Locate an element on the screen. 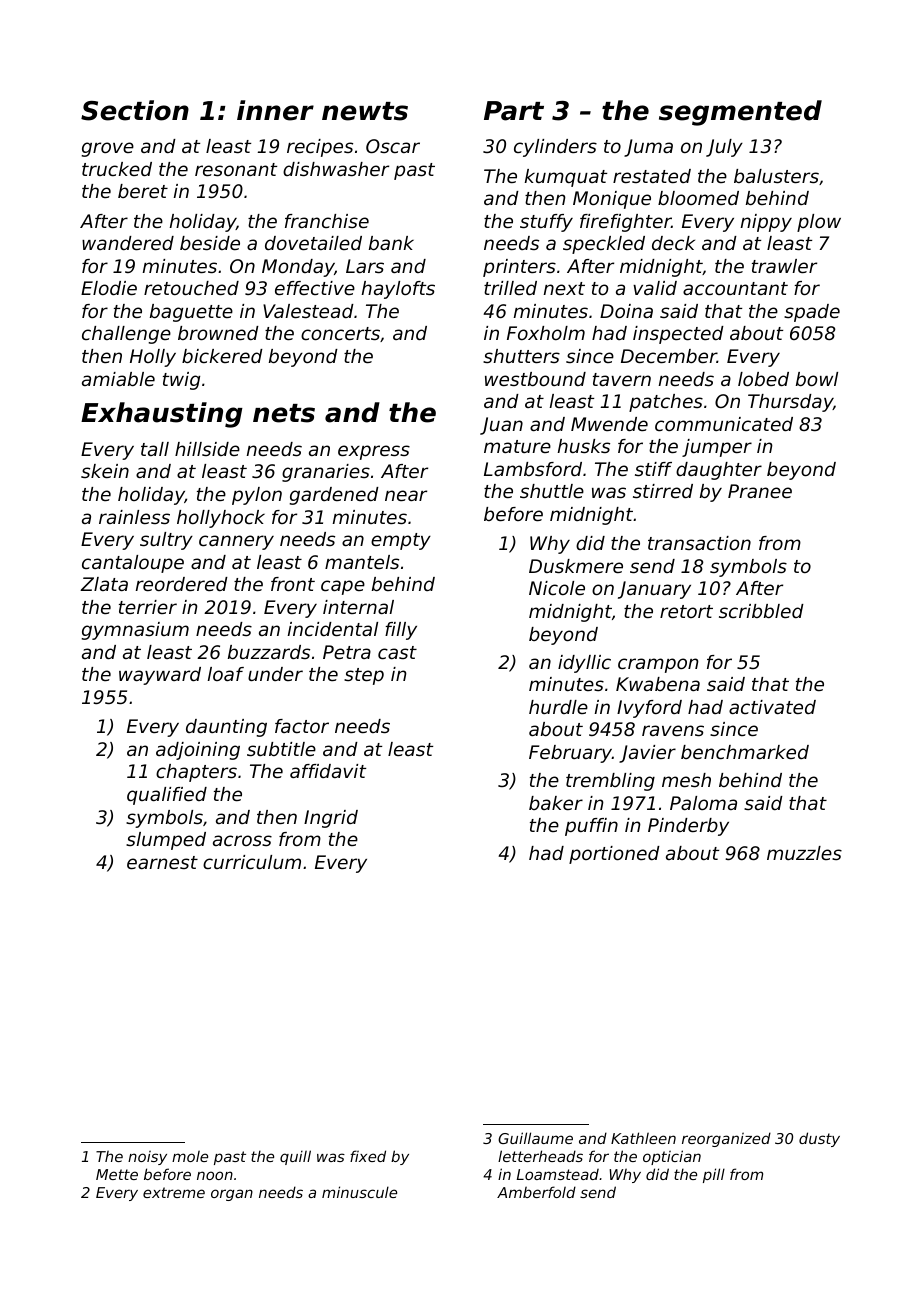  Guillaume is located at coordinates (535, 1138).
